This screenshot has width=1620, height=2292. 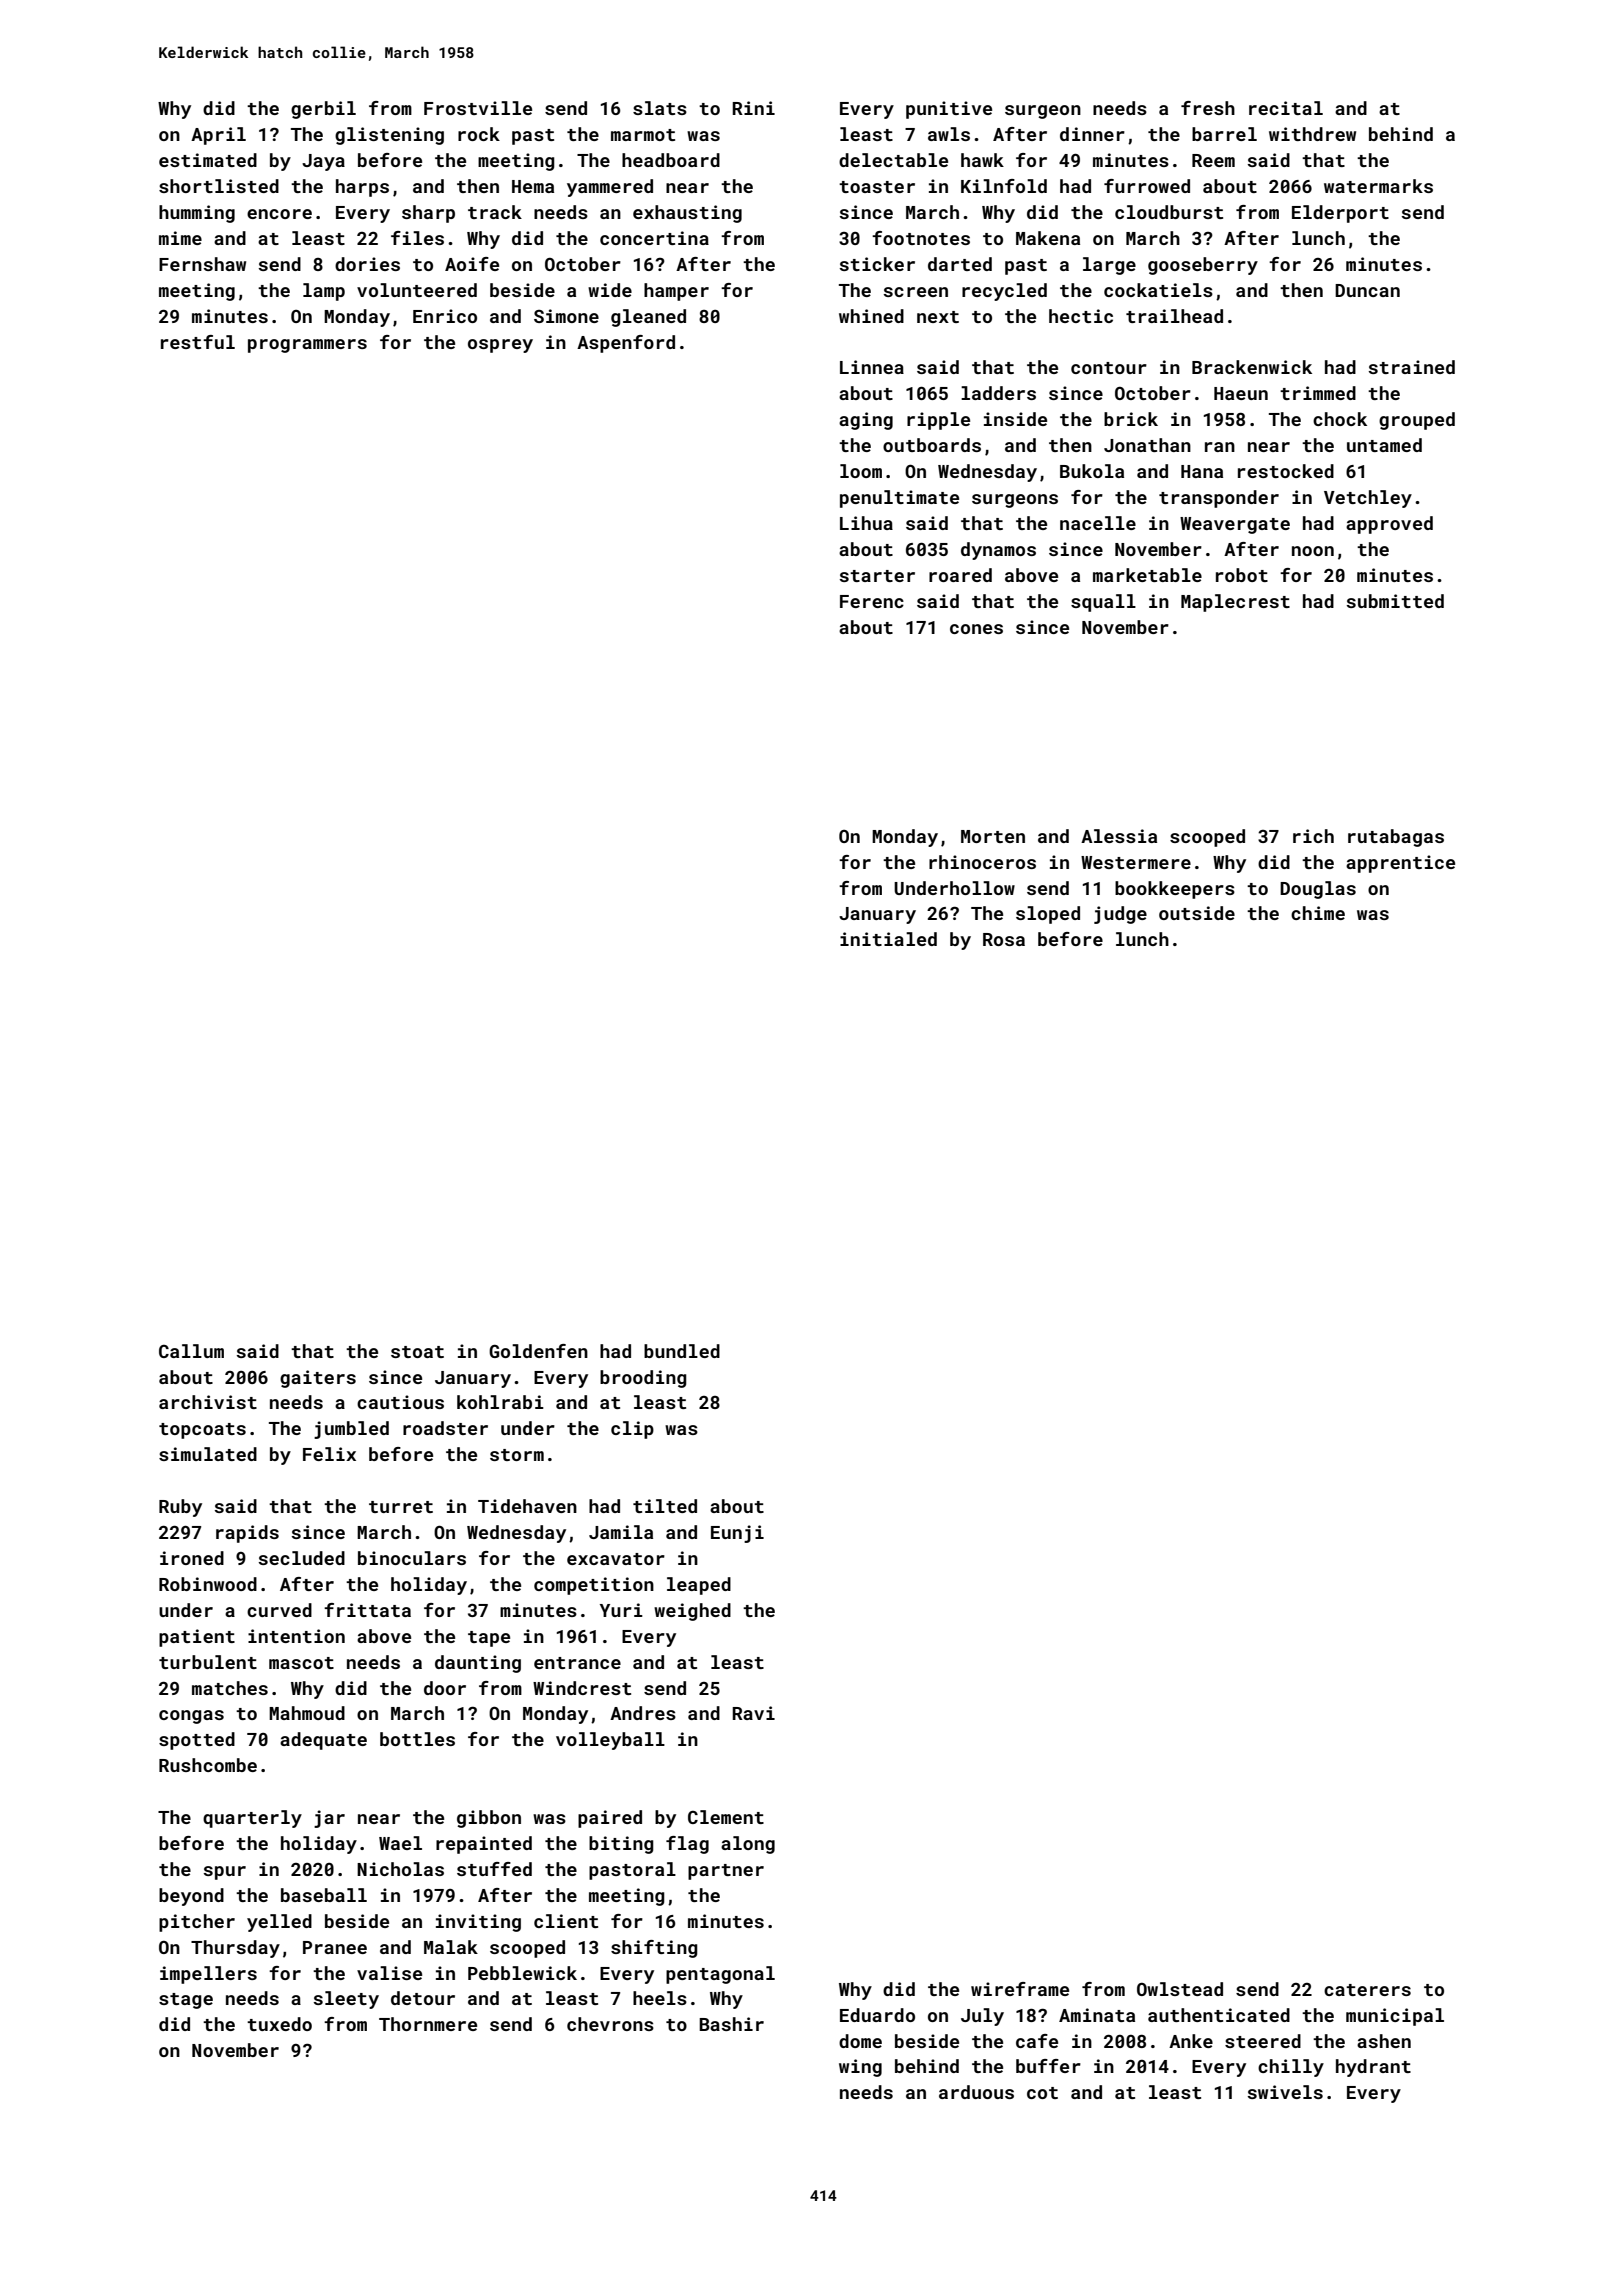 I want to click on Enrico, so click(x=445, y=316).
